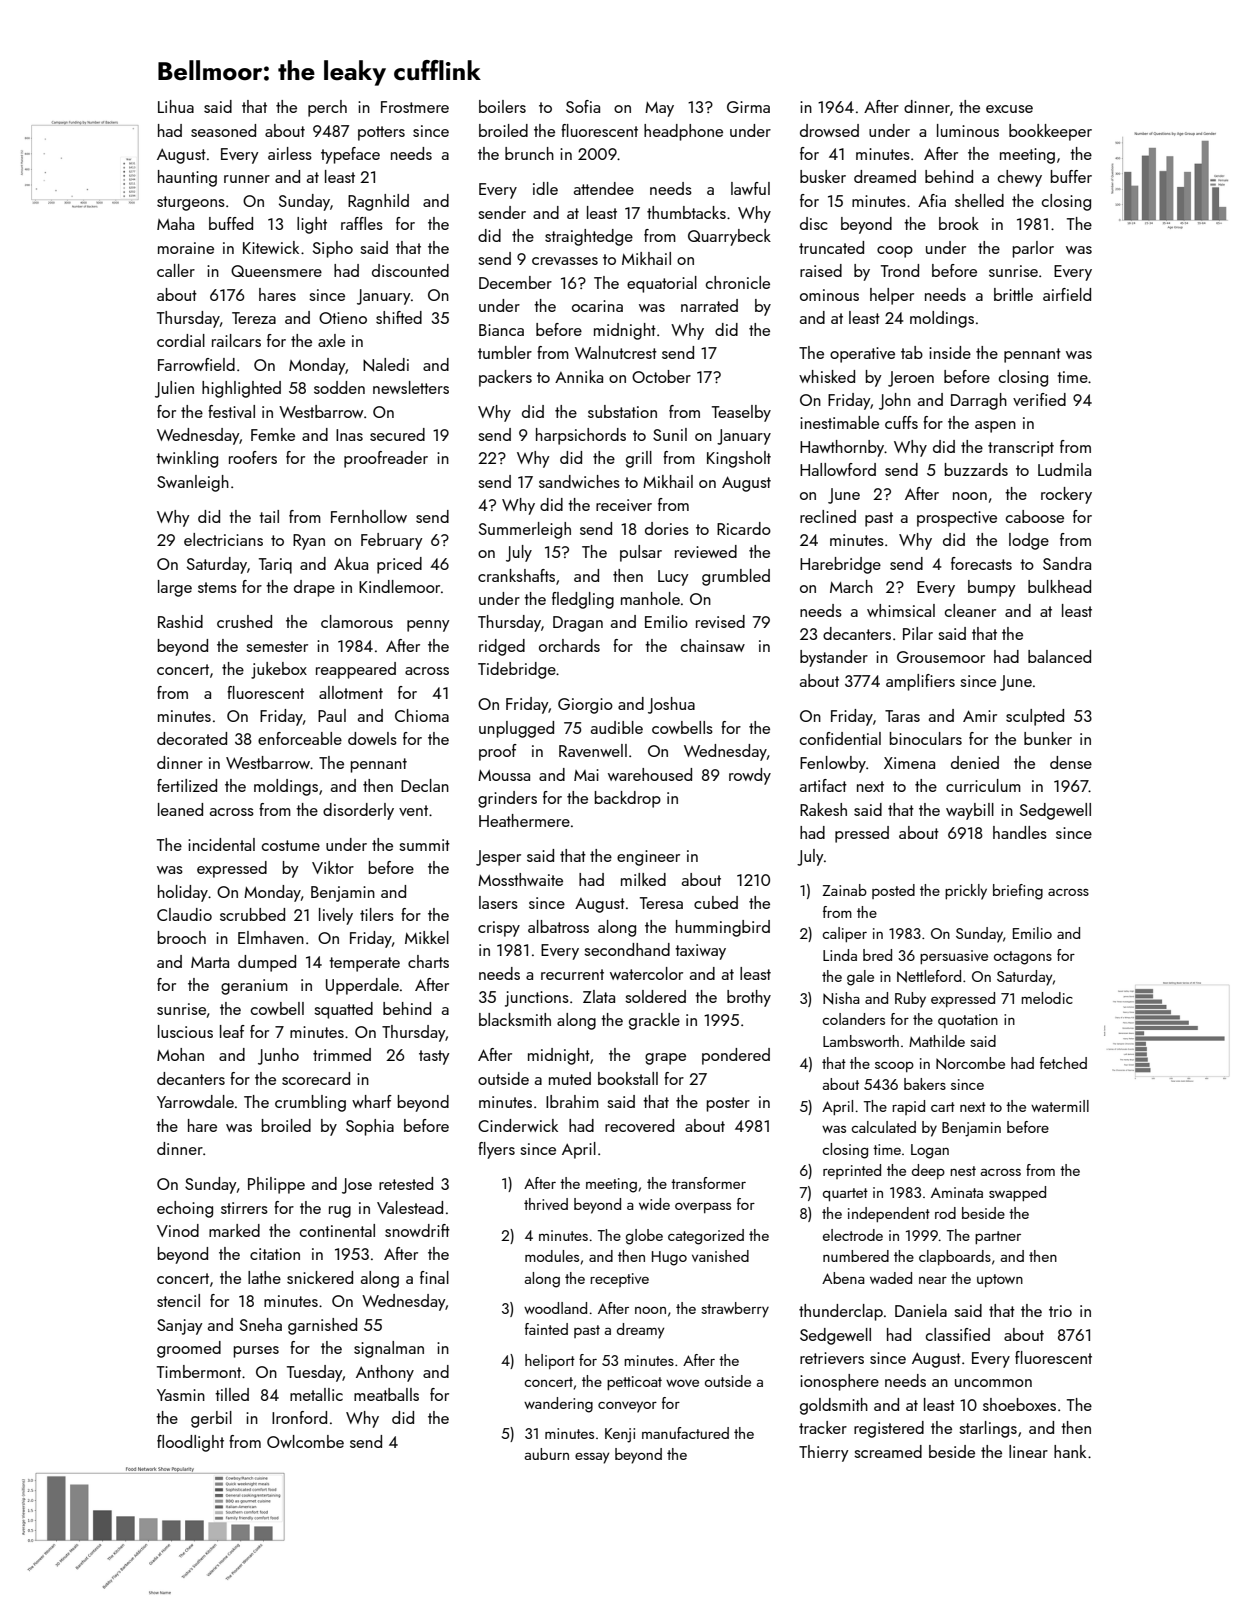 The height and width of the document is (1617, 1249). Describe the element at coordinates (1070, 1451) in the document. I see `hank` at that location.
